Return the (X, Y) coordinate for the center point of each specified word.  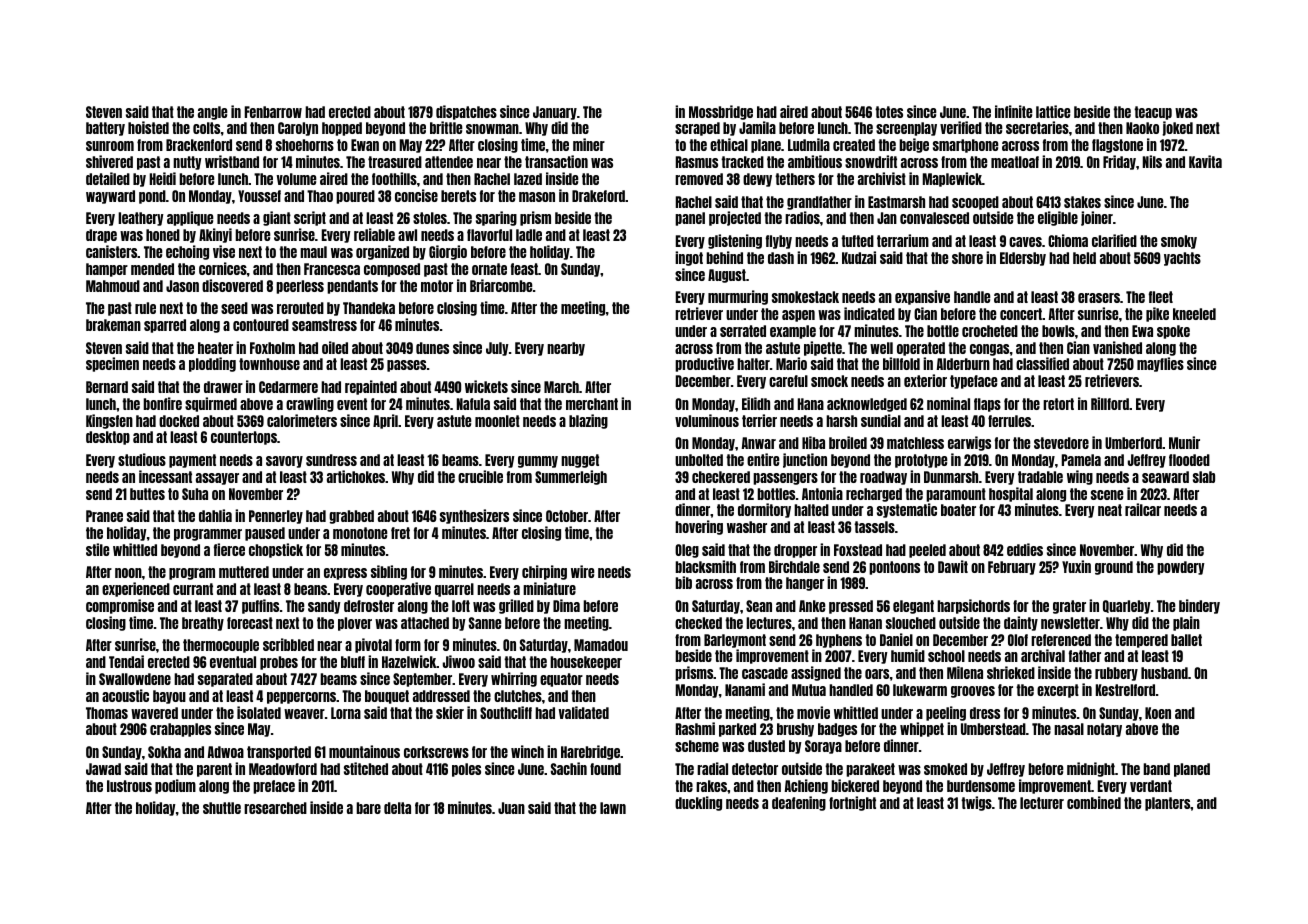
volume (296, 179)
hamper (107, 270)
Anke (812, 606)
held (1084, 258)
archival (1043, 655)
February (1012, 568)
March (561, 387)
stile (97, 549)
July (497, 349)
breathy (203, 624)
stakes (1082, 202)
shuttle (222, 808)
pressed (851, 607)
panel (690, 219)
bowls (1058, 331)
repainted (371, 387)
